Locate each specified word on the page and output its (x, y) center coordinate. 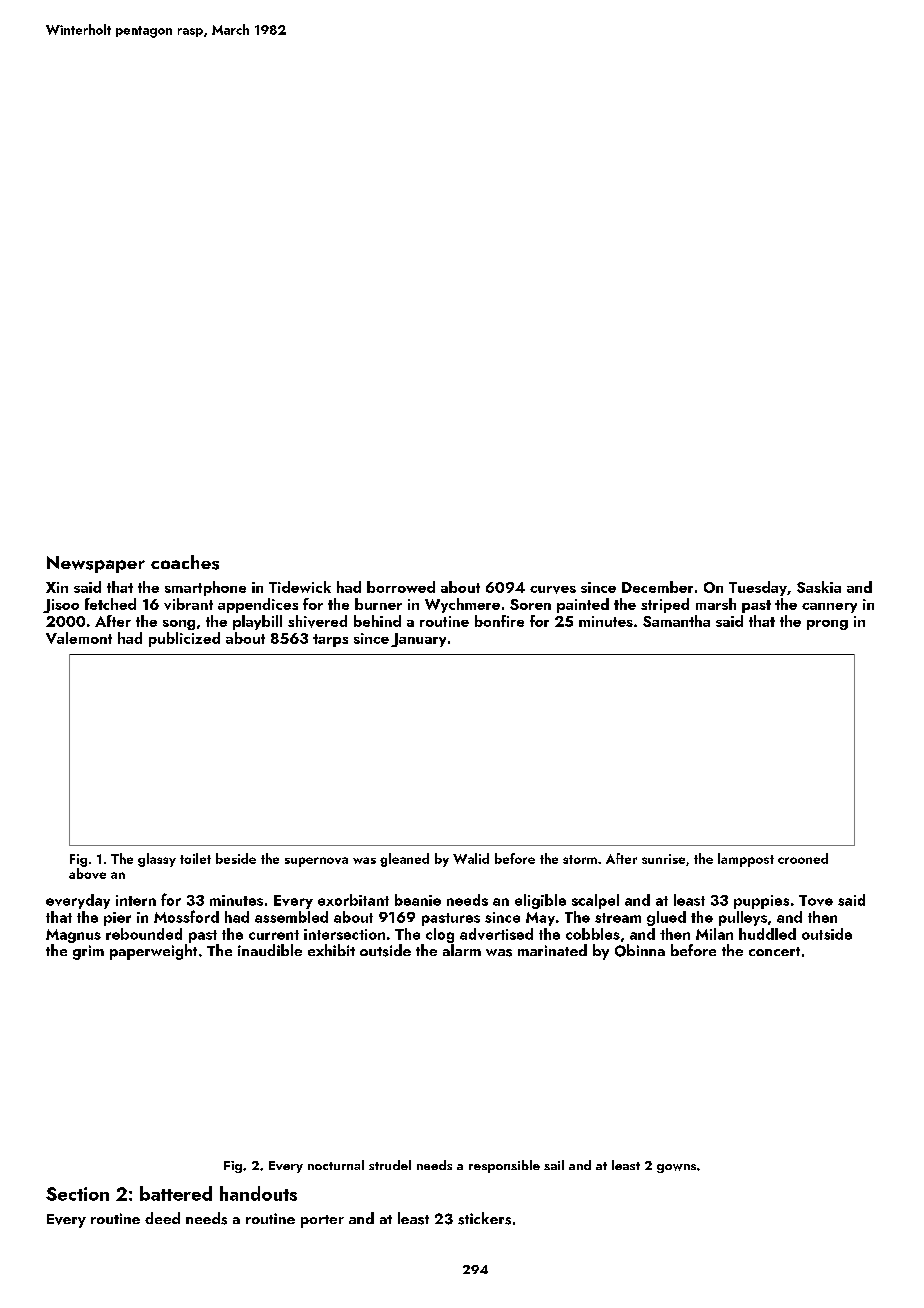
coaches (185, 562)
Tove (816, 900)
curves (553, 590)
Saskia (819, 587)
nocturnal (336, 1165)
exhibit (331, 950)
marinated (552, 950)
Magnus (73, 936)
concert (774, 951)
